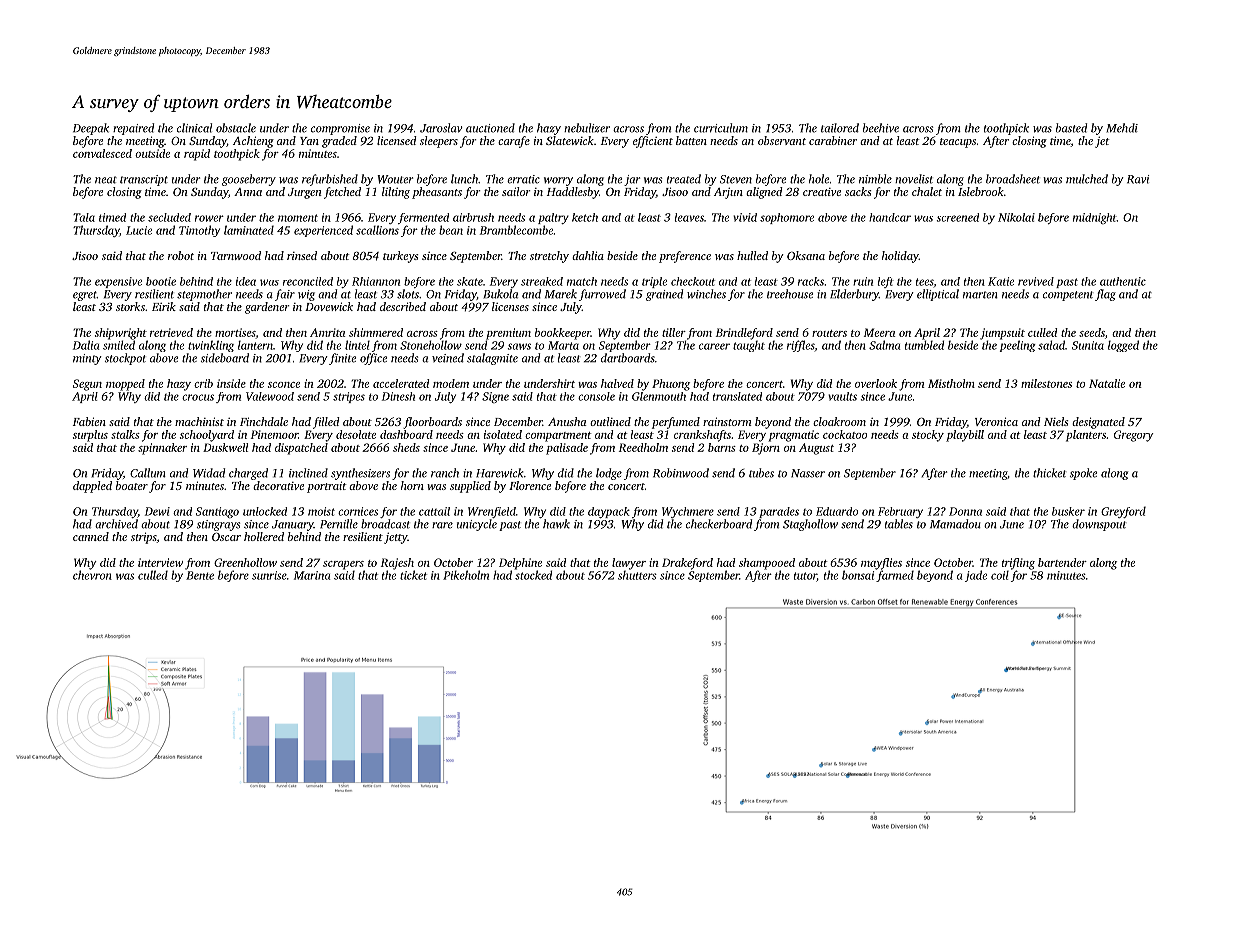 Image resolution: width=1233 pixels, height=952 pixels. I want to click on tubes, so click(761, 473).
